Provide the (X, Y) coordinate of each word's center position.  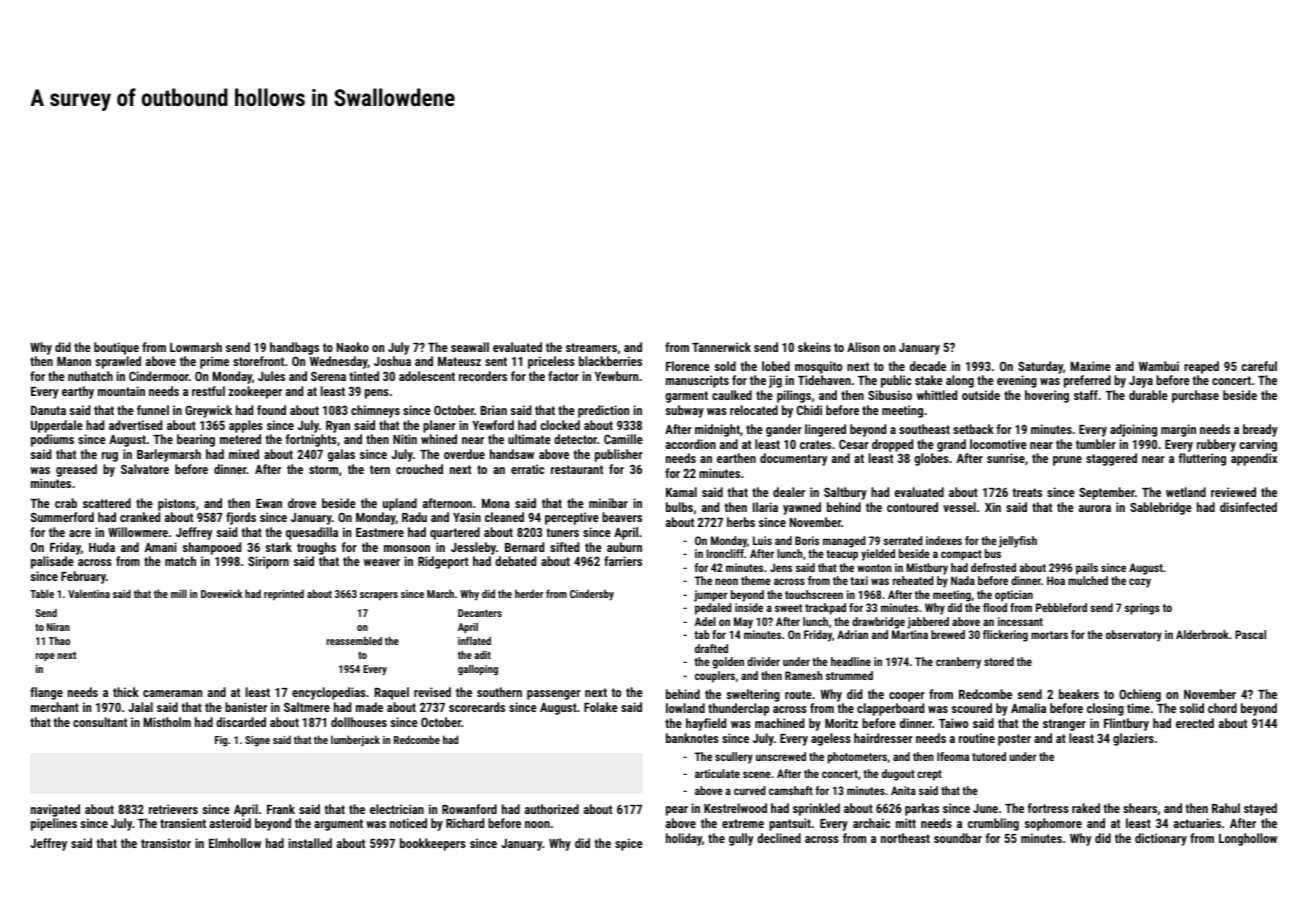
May (743, 623)
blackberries (610, 361)
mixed (244, 454)
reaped (1201, 367)
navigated (55, 810)
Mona (496, 503)
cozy (1140, 583)
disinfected (1248, 507)
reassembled (354, 641)
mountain (121, 391)
